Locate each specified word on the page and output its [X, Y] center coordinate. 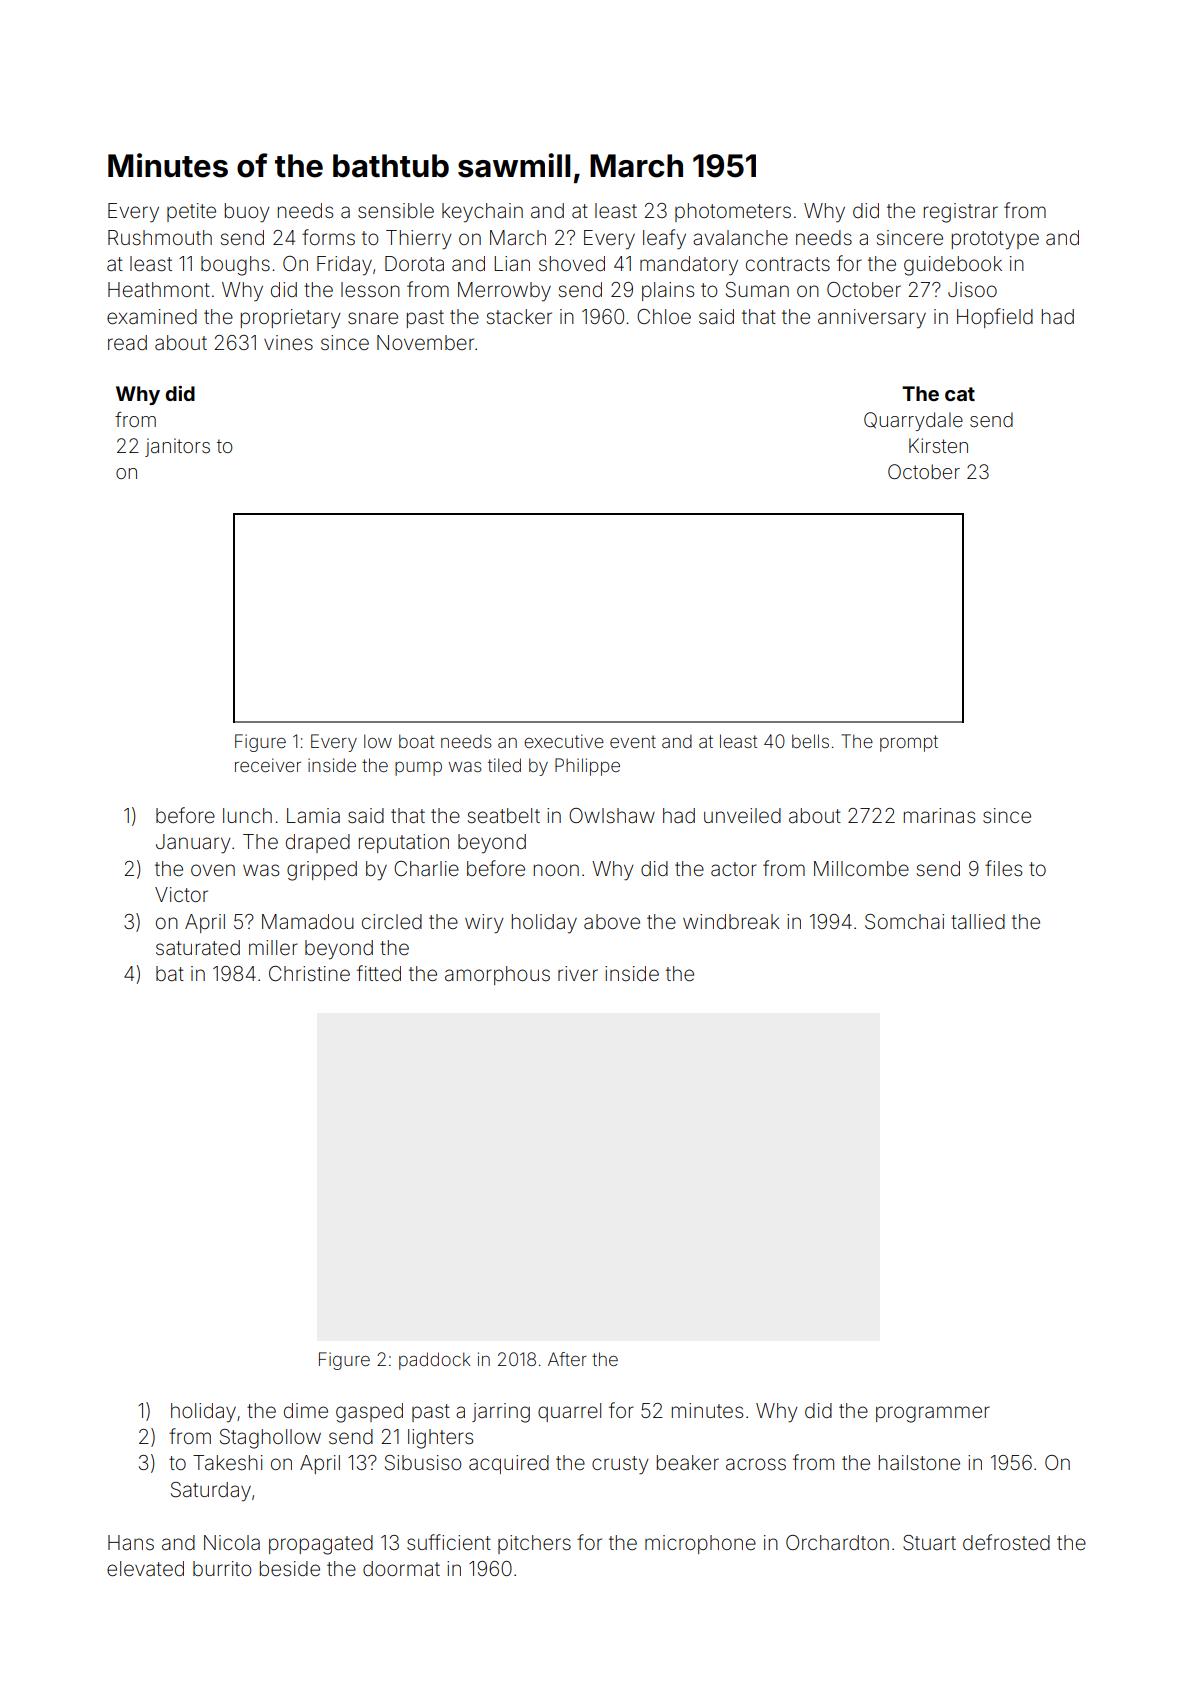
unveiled [742, 815]
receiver [268, 765]
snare [373, 318]
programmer [933, 1414]
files [1003, 868]
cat [960, 394]
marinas [939, 815]
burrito [222, 1568]
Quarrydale [913, 421]
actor [734, 869]
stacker [519, 316]
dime [306, 1410]
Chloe [664, 316]
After [567, 1359]
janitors [177, 447]
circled [392, 921]
